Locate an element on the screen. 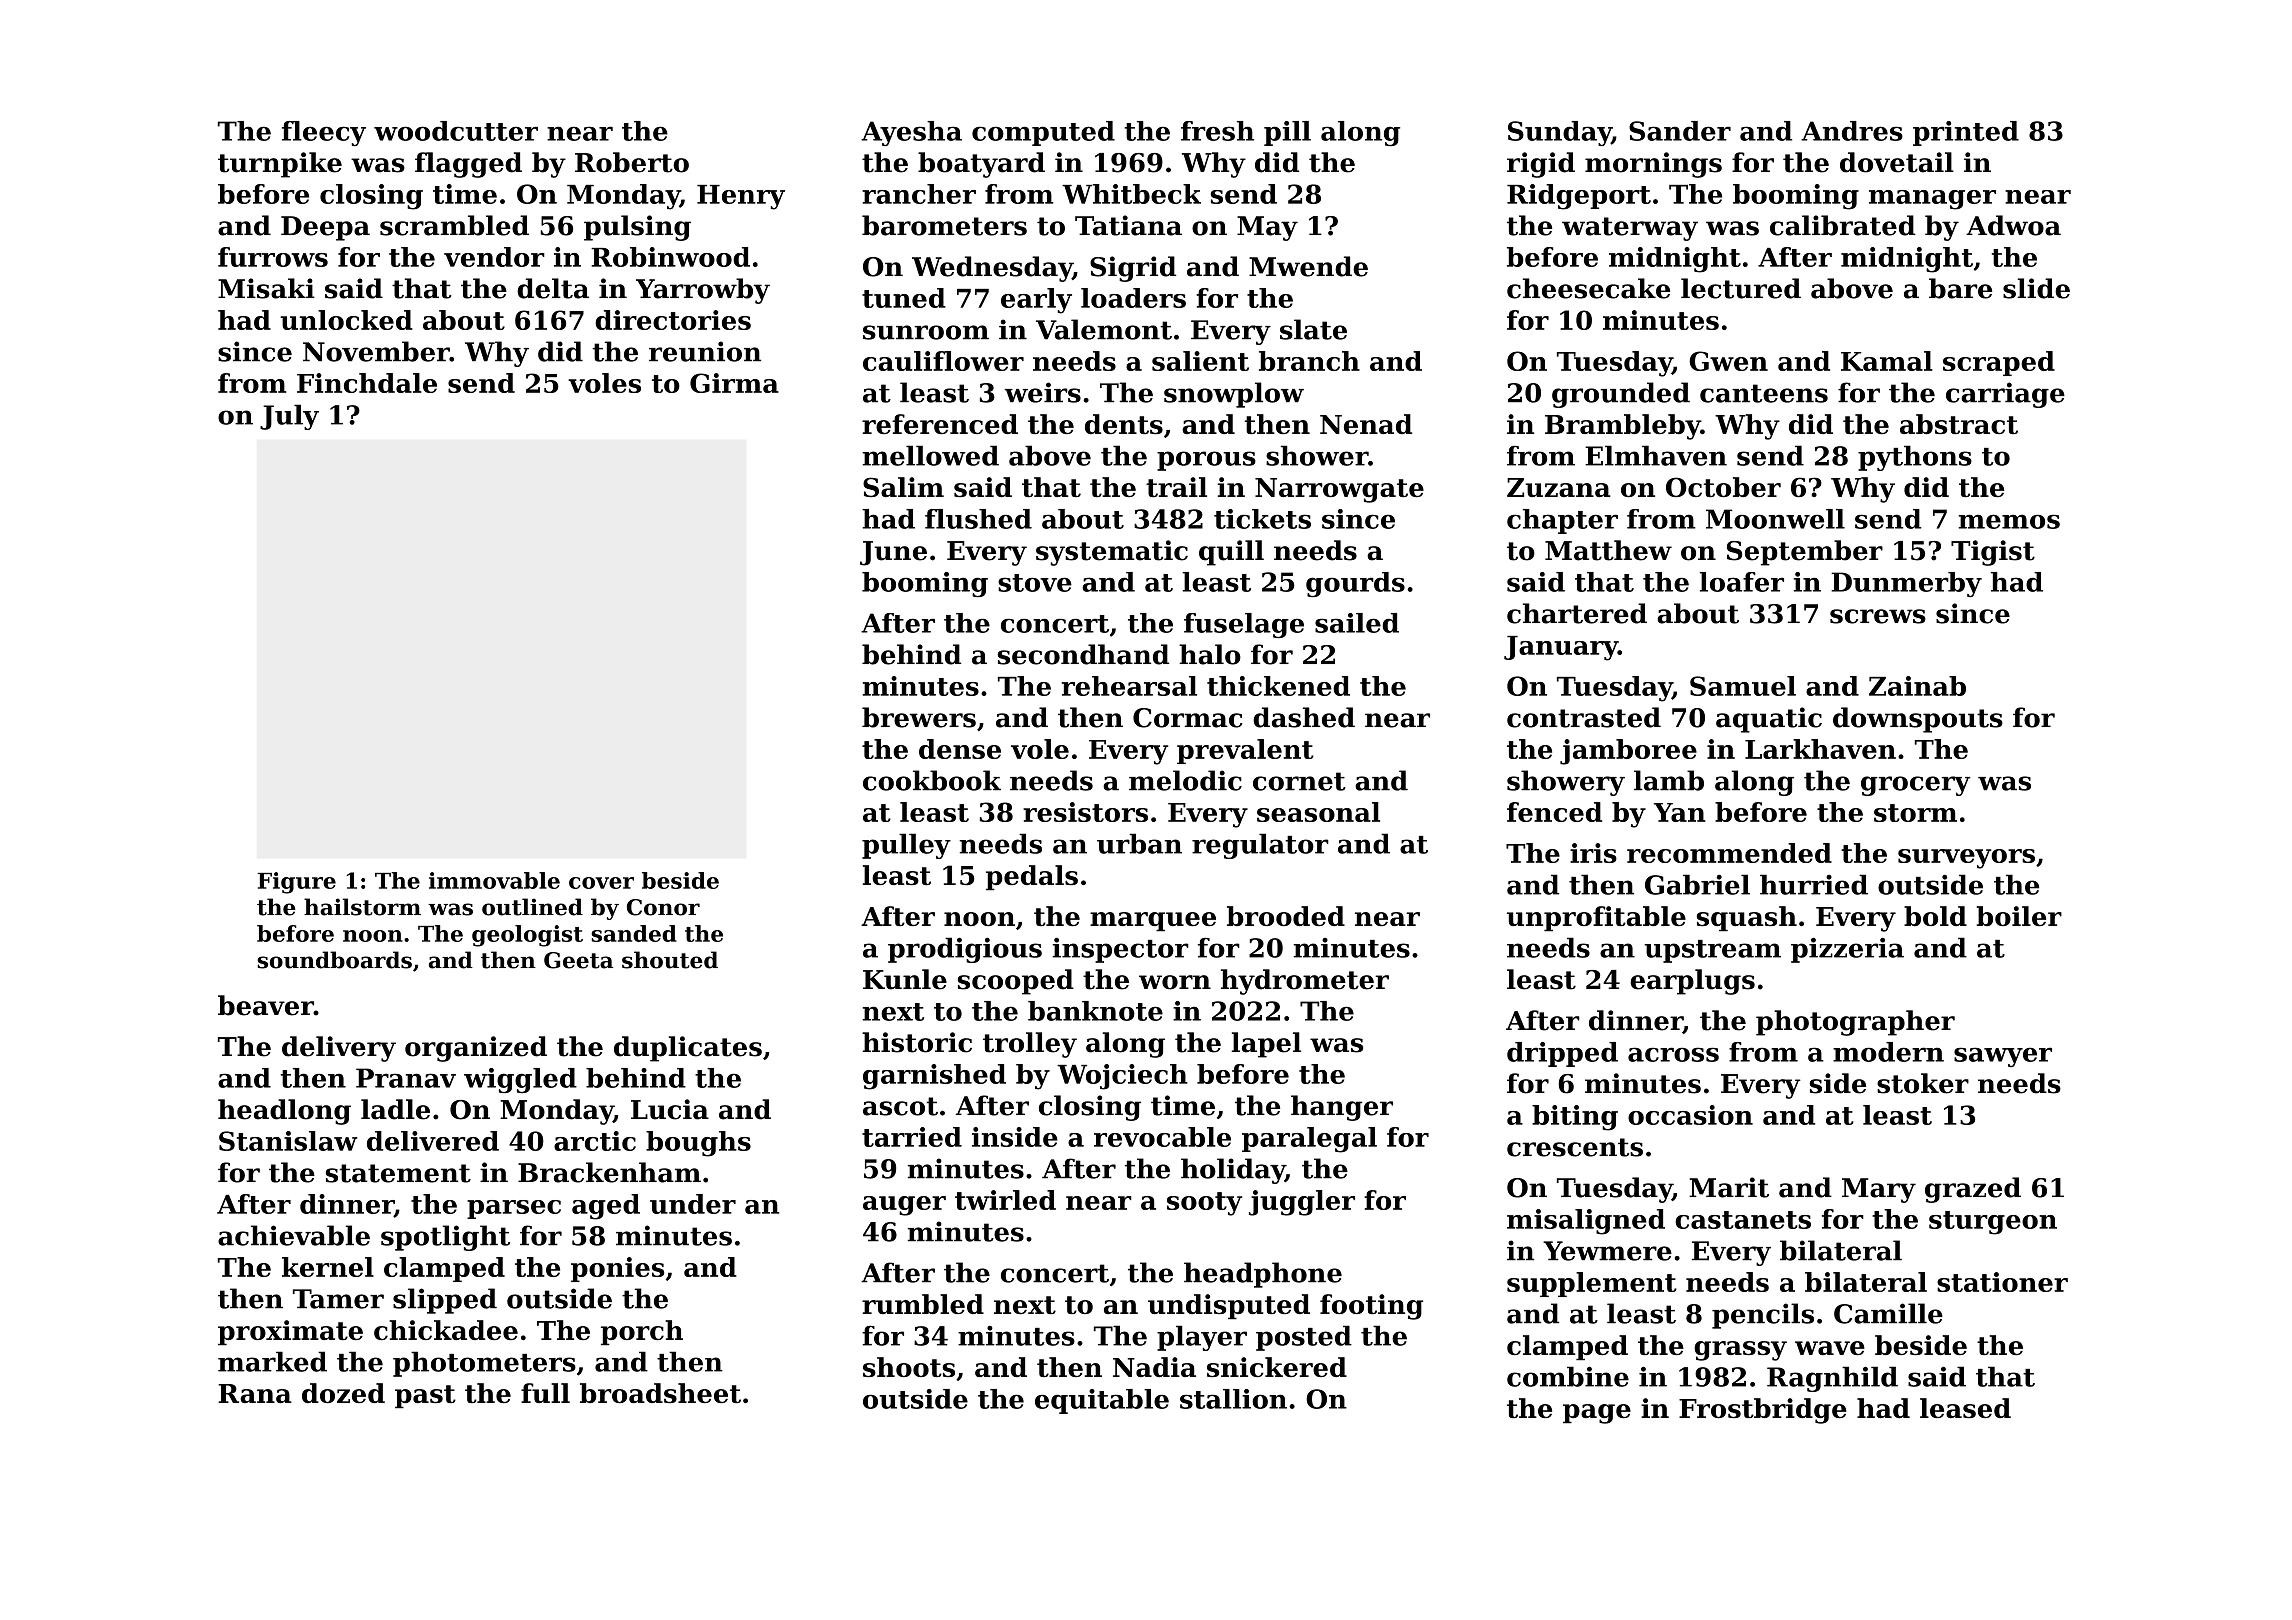 The width and height of the screenshot is (2292, 1620). June is located at coordinates (893, 553).
